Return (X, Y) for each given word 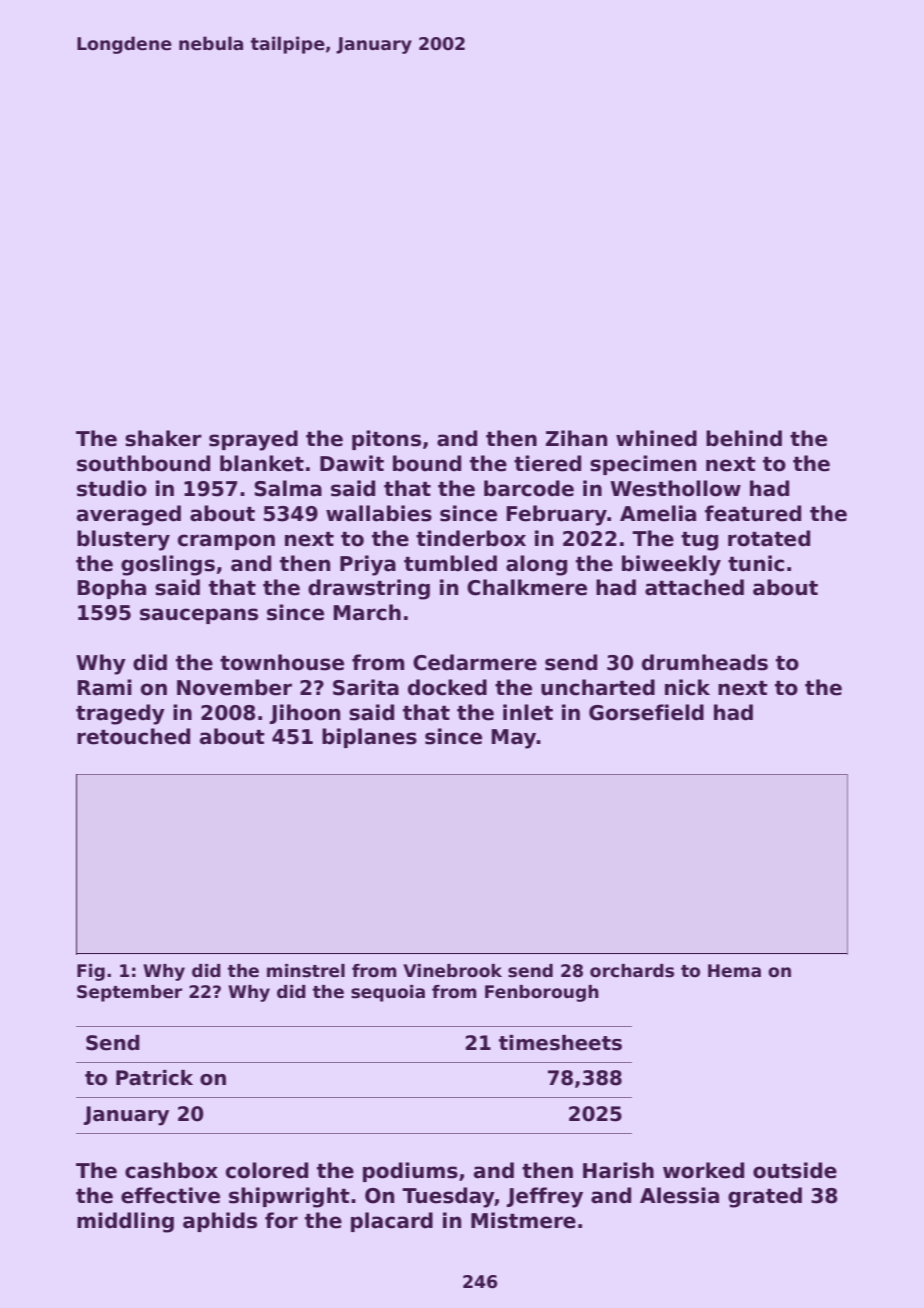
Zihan (576, 438)
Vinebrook (452, 971)
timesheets (560, 1043)
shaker (163, 438)
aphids (220, 1222)
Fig (91, 972)
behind (744, 438)
